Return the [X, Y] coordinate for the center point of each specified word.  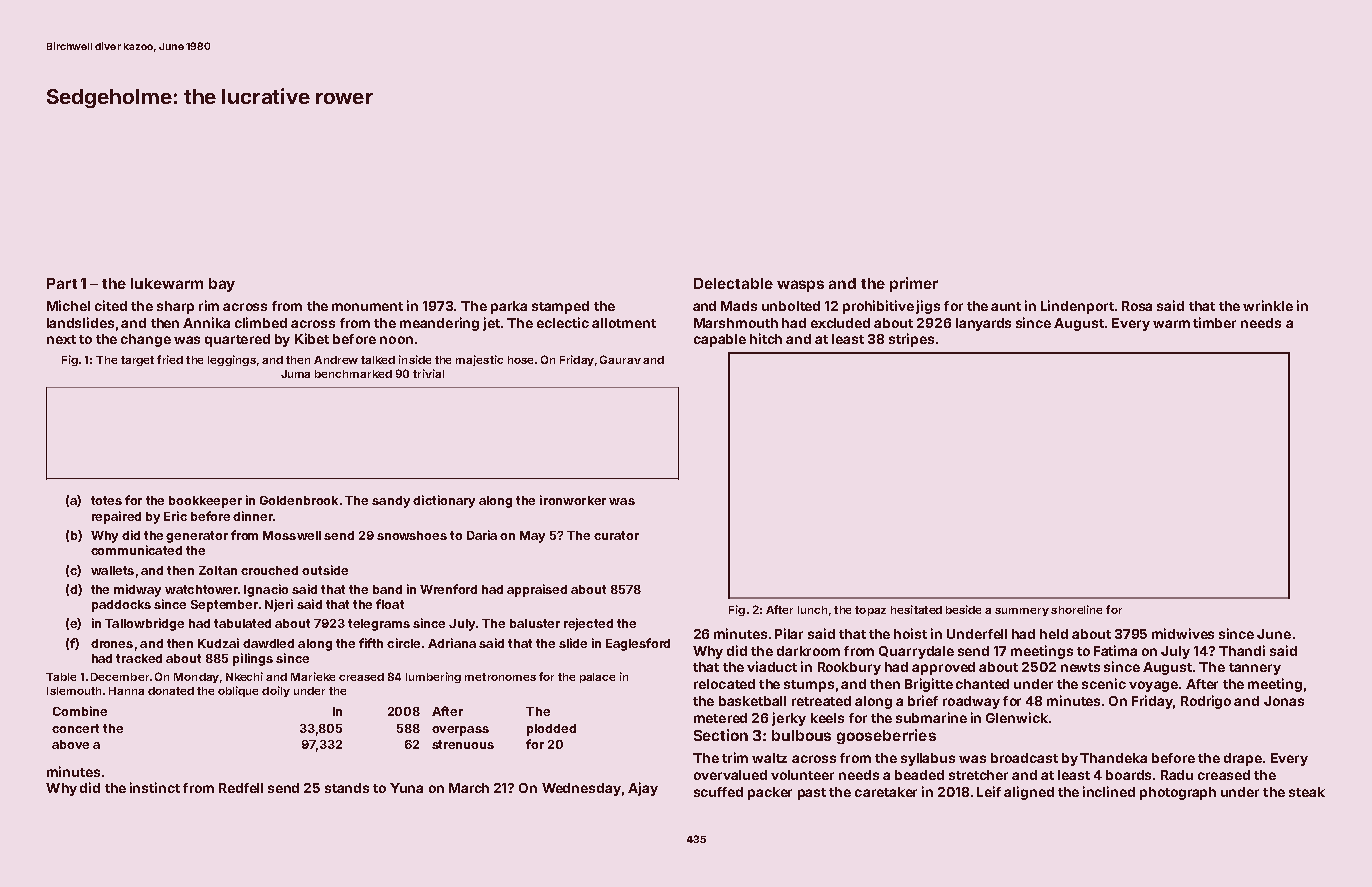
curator [616, 535]
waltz [769, 758]
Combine [80, 711]
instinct [155, 787]
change [146, 340]
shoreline [1076, 609]
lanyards [983, 324]
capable [720, 340]
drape [1243, 759]
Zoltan [218, 570]
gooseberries [886, 736]
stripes [911, 340]
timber [1214, 322]
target [137, 361]
